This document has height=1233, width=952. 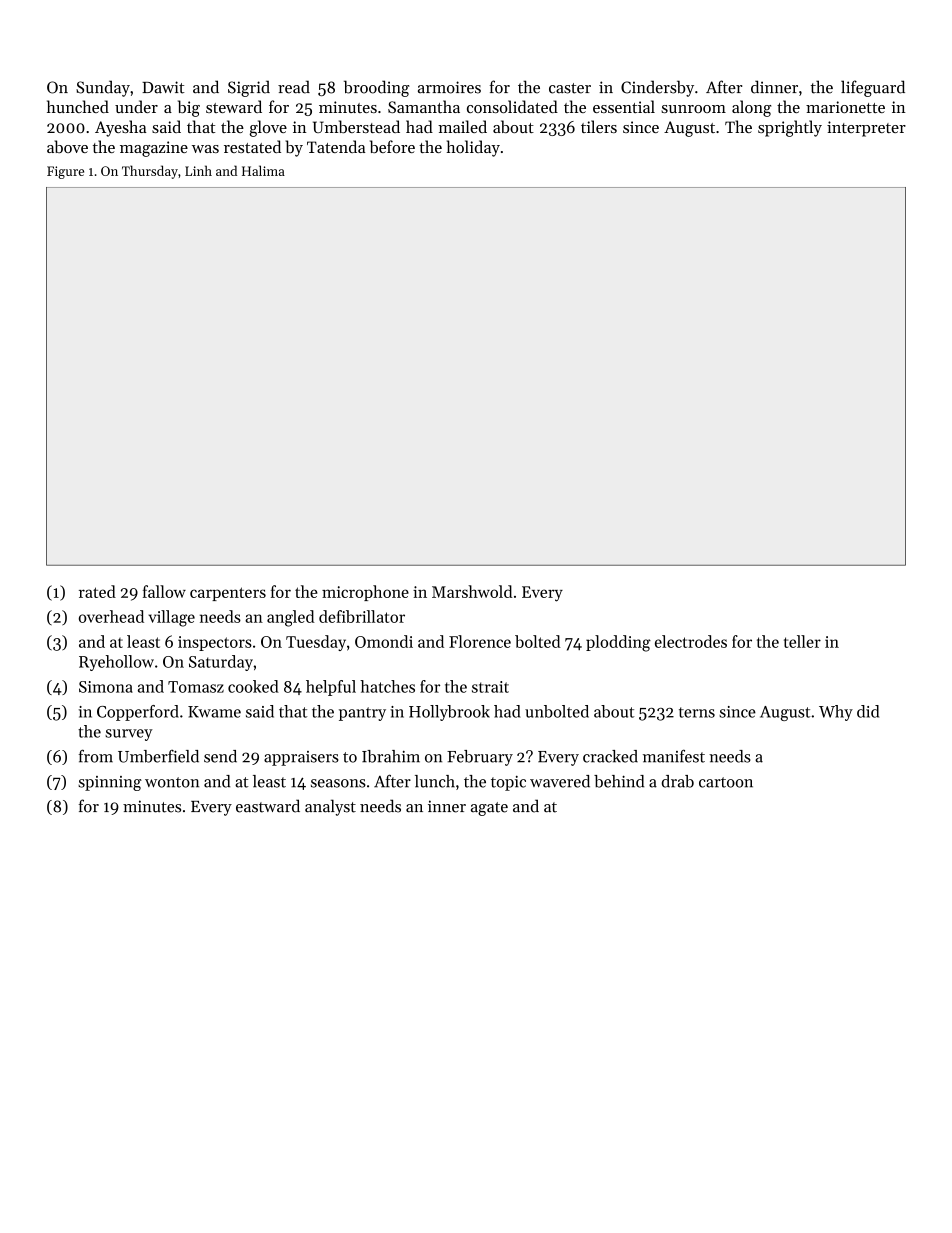 What do you see at coordinates (599, 126) in the document?
I see `tilers` at bounding box center [599, 126].
